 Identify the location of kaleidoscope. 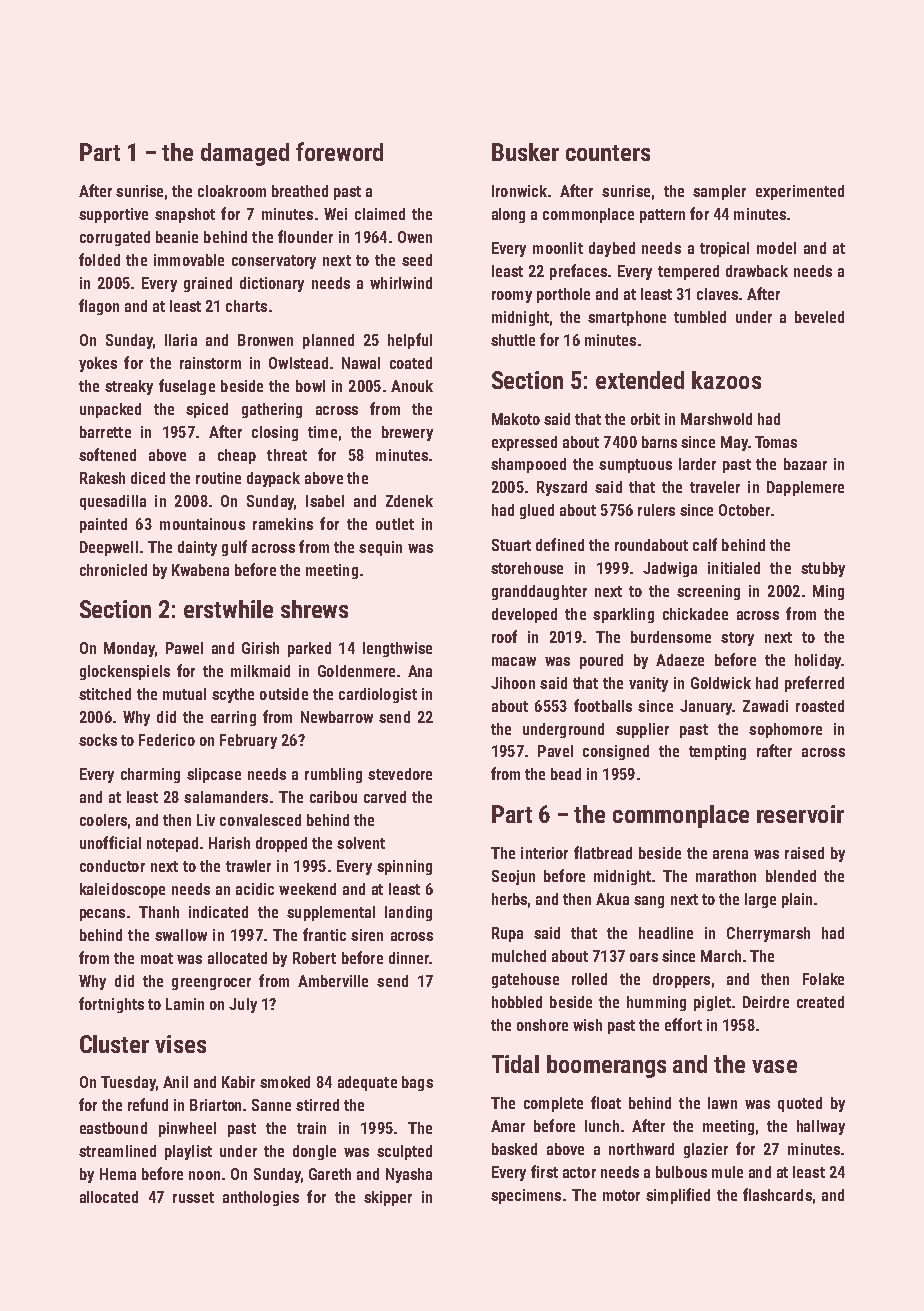
(122, 890).
